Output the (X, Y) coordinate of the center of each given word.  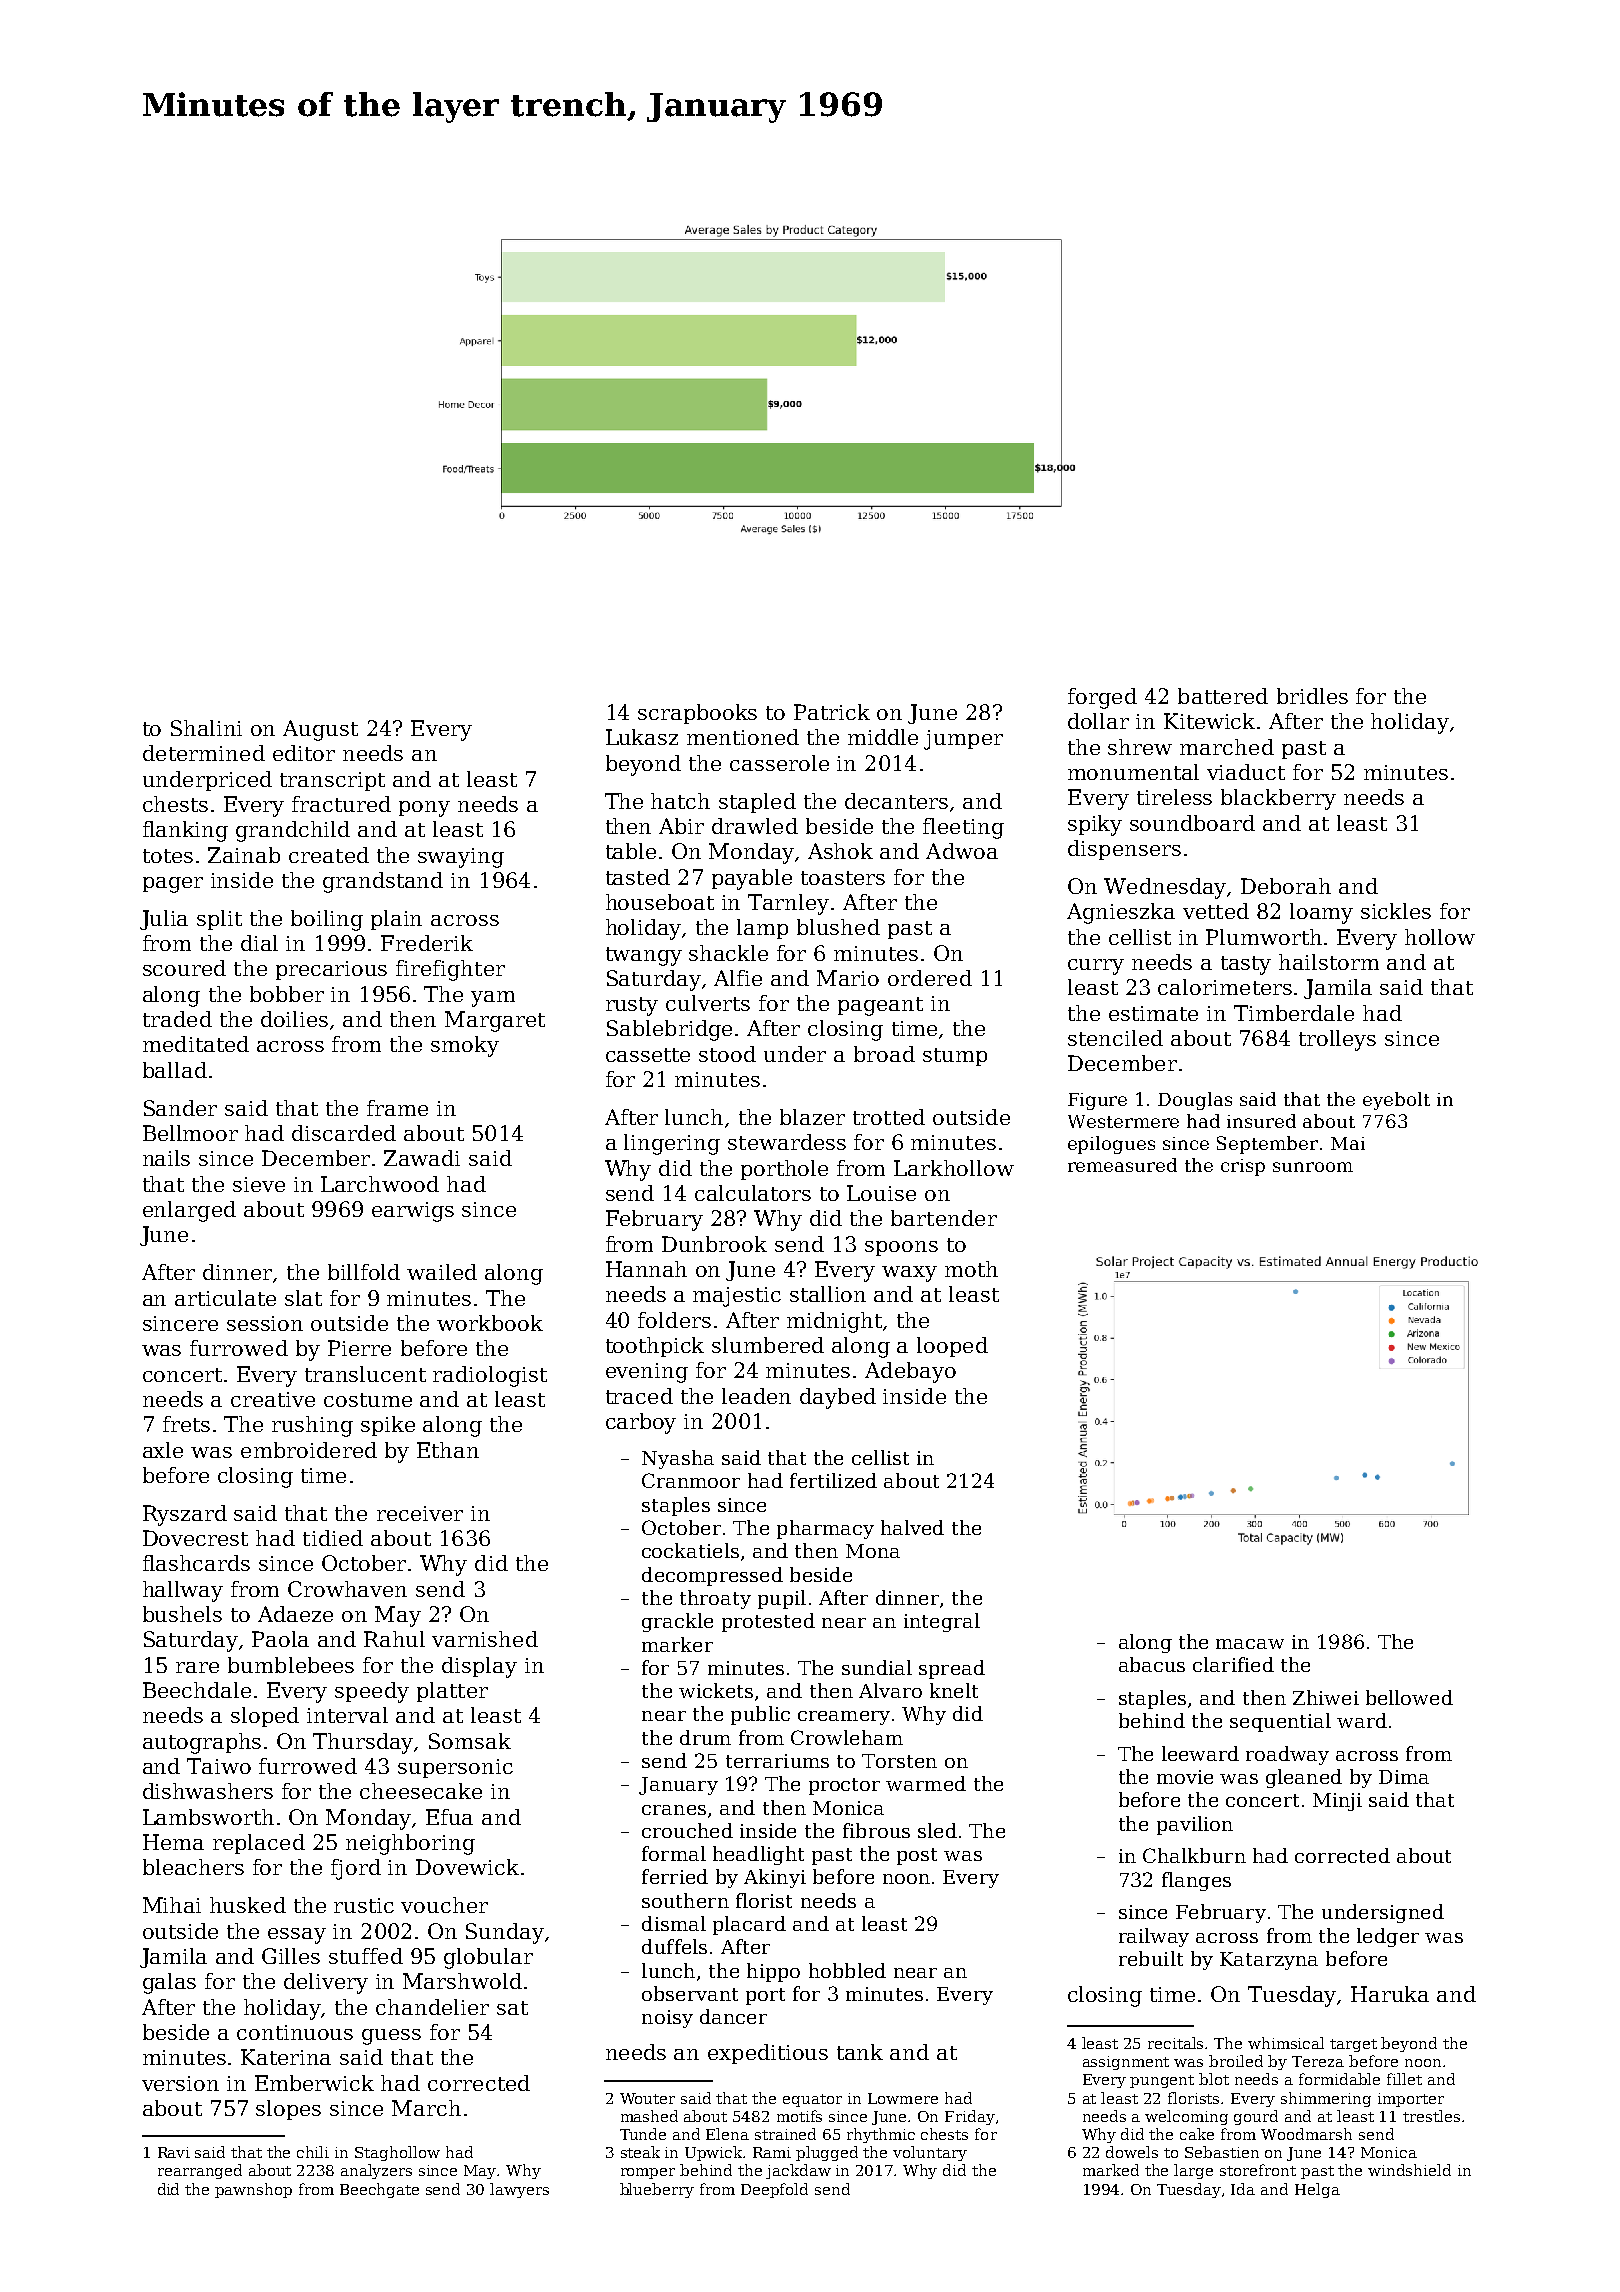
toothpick (655, 1347)
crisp (1243, 1167)
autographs (202, 1743)
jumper (963, 740)
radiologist (490, 1376)
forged (1102, 698)
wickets (716, 1690)
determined (204, 753)
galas (169, 1983)
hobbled (847, 1970)
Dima (1404, 1777)
